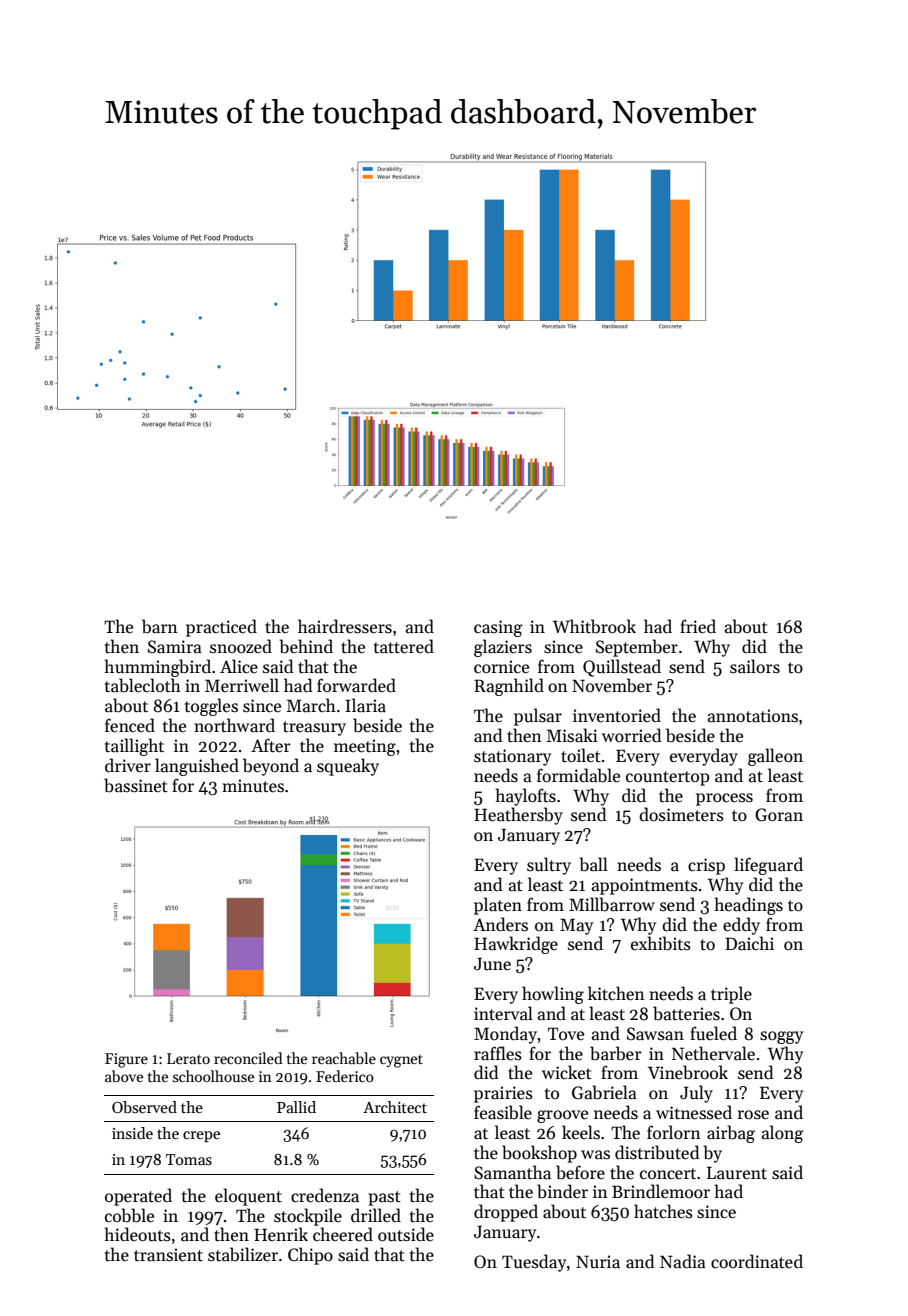  What do you see at coordinates (241, 646) in the image?
I see `snoozed` at bounding box center [241, 646].
